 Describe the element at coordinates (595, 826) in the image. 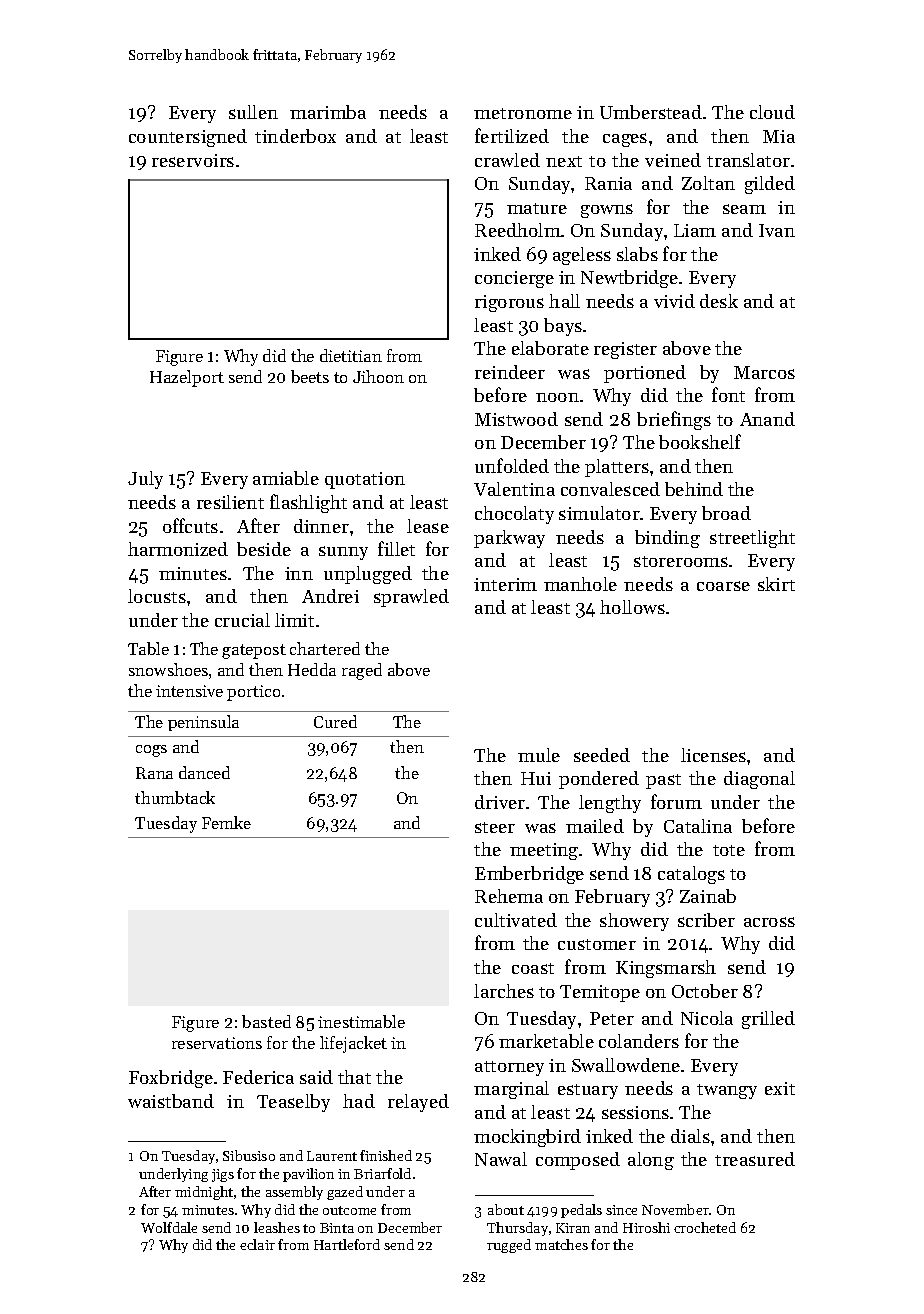

I see `mailed` at that location.
